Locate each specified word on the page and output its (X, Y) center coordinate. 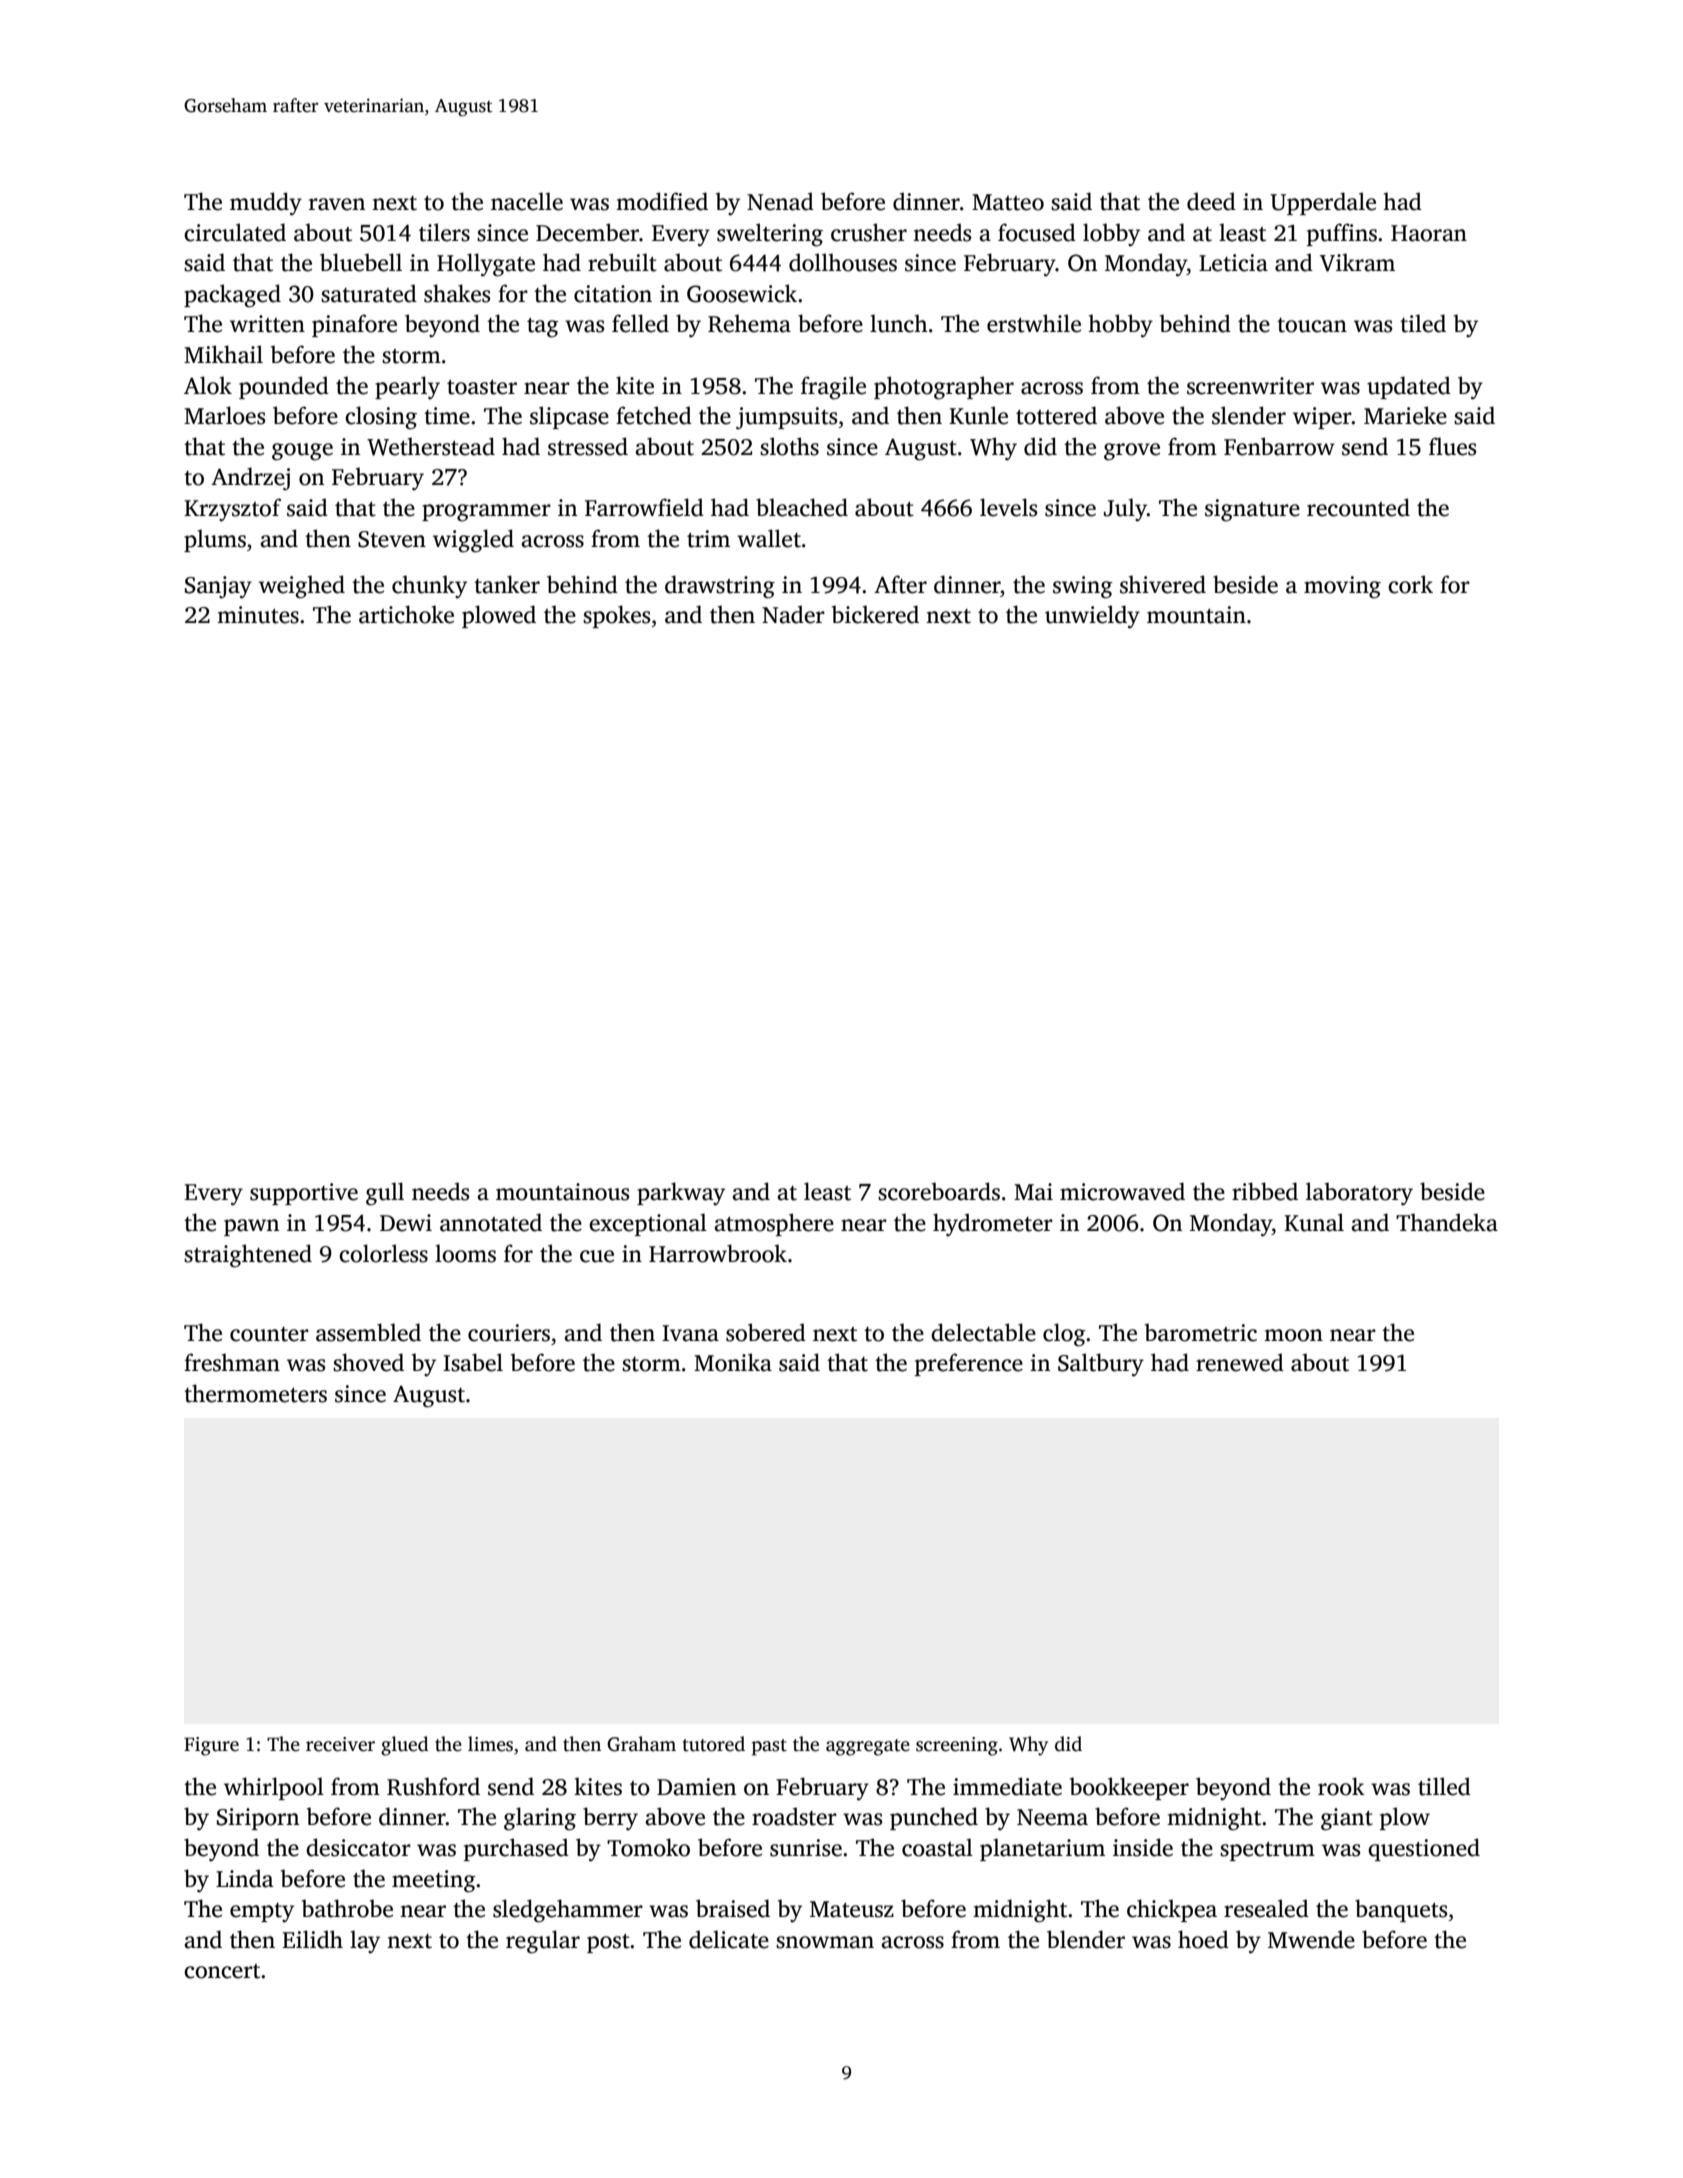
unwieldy (1092, 617)
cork (1410, 584)
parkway (681, 1194)
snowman (825, 1942)
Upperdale (1323, 203)
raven (337, 204)
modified (662, 201)
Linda (245, 1878)
